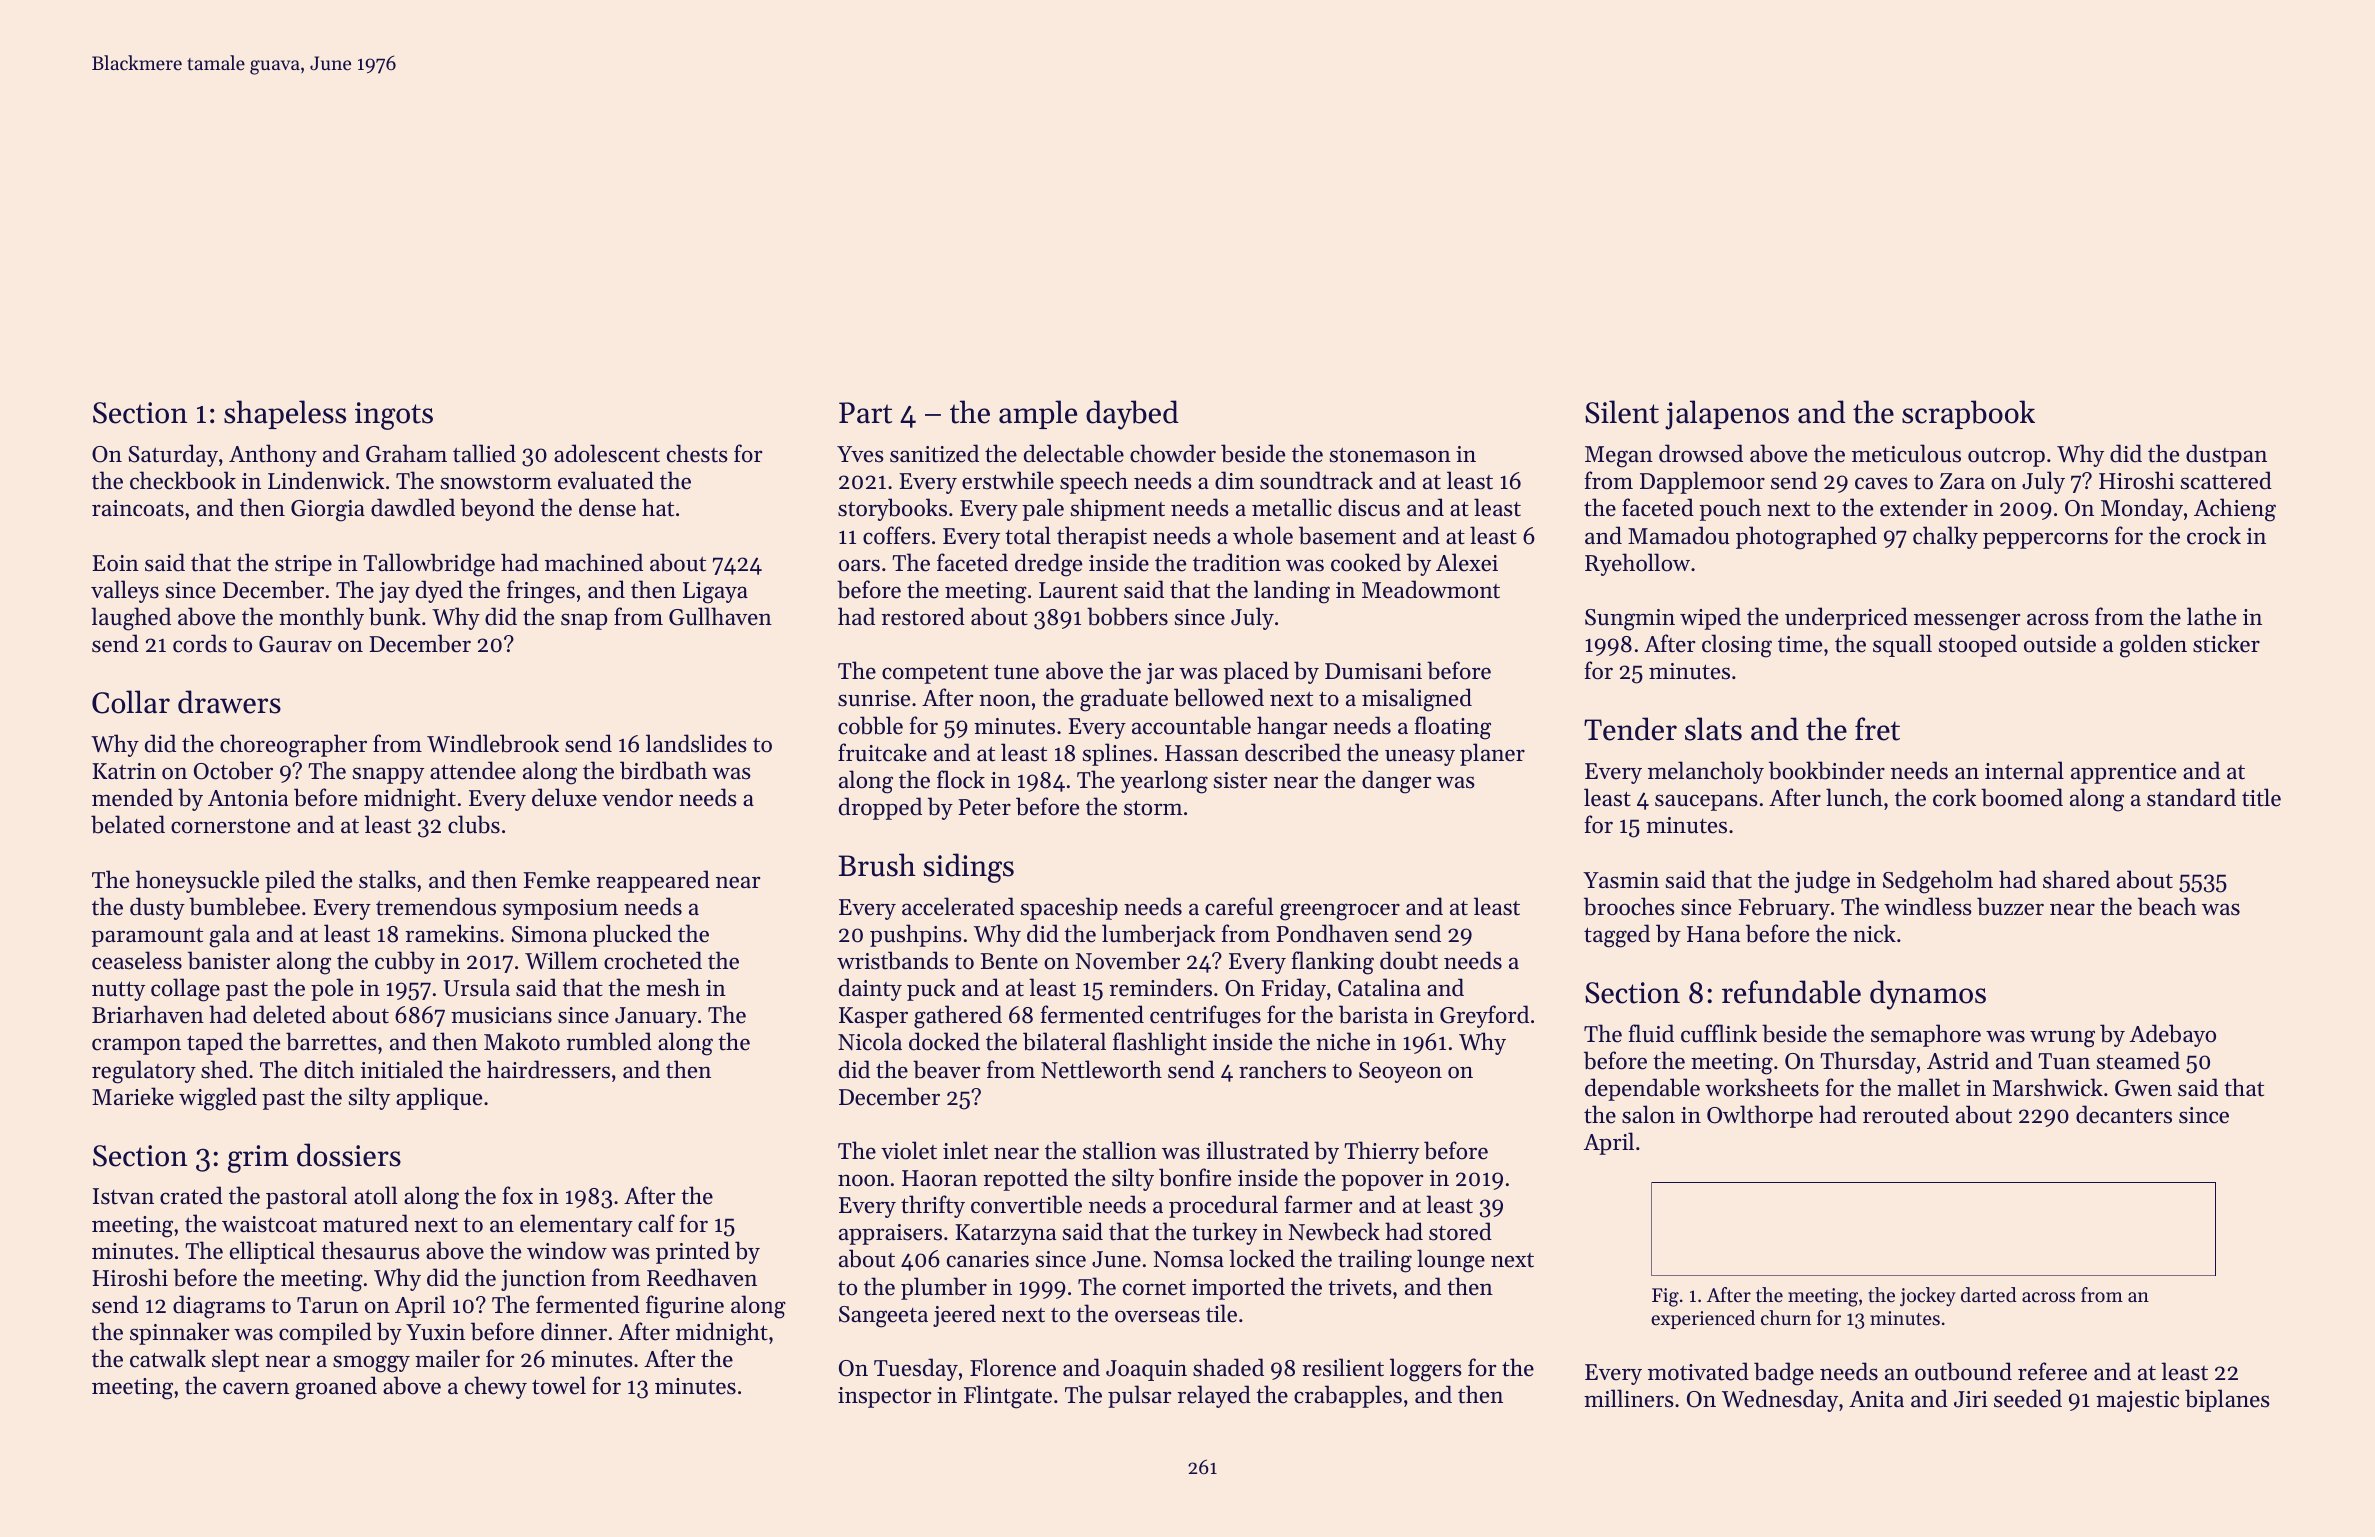  I want to click on shapeless, so click(285, 414).
